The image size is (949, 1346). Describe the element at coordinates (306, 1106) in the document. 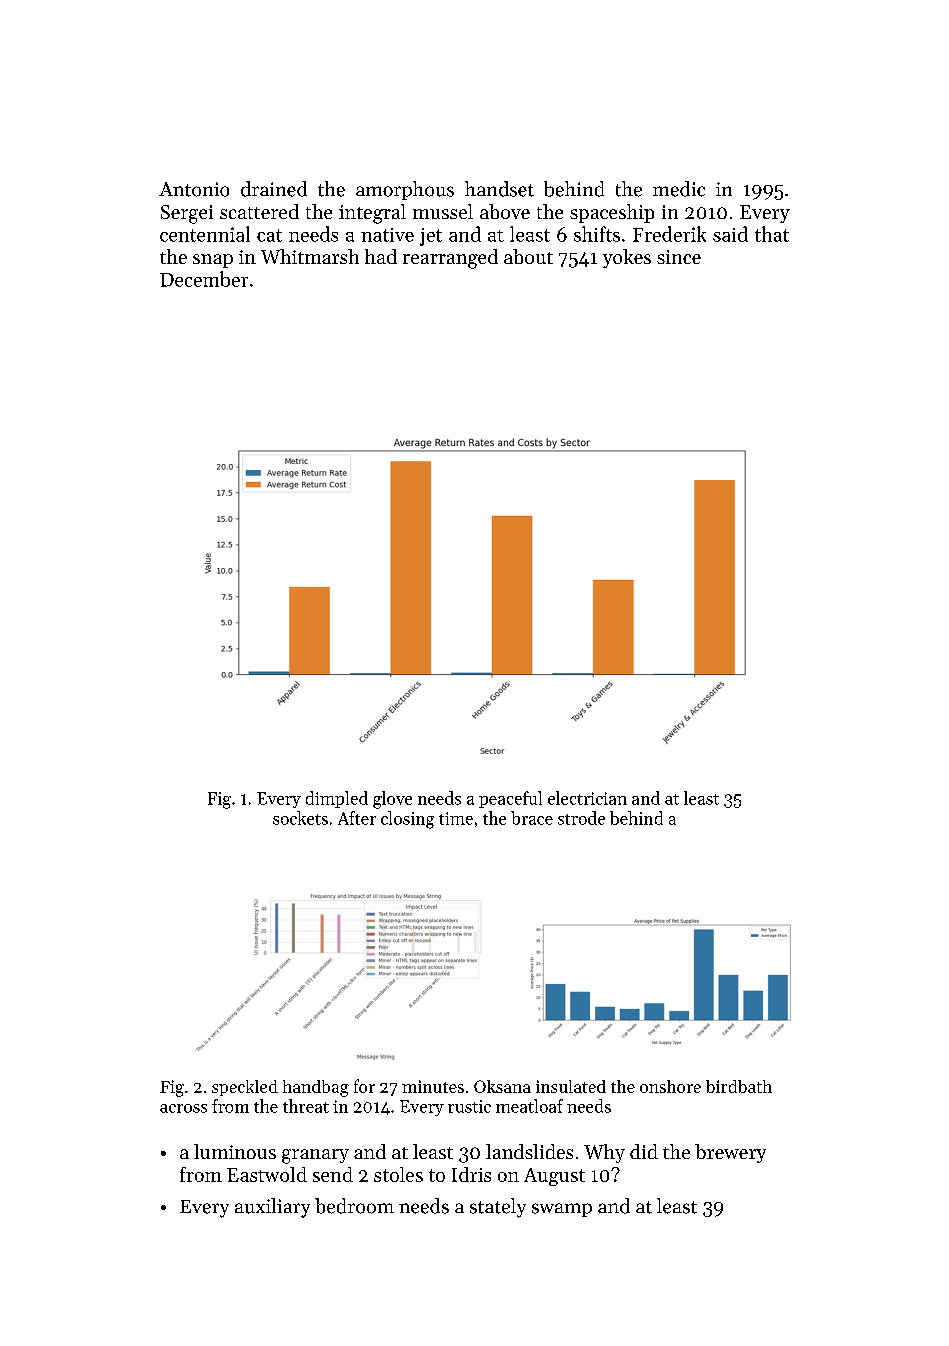

I see `threat` at that location.
